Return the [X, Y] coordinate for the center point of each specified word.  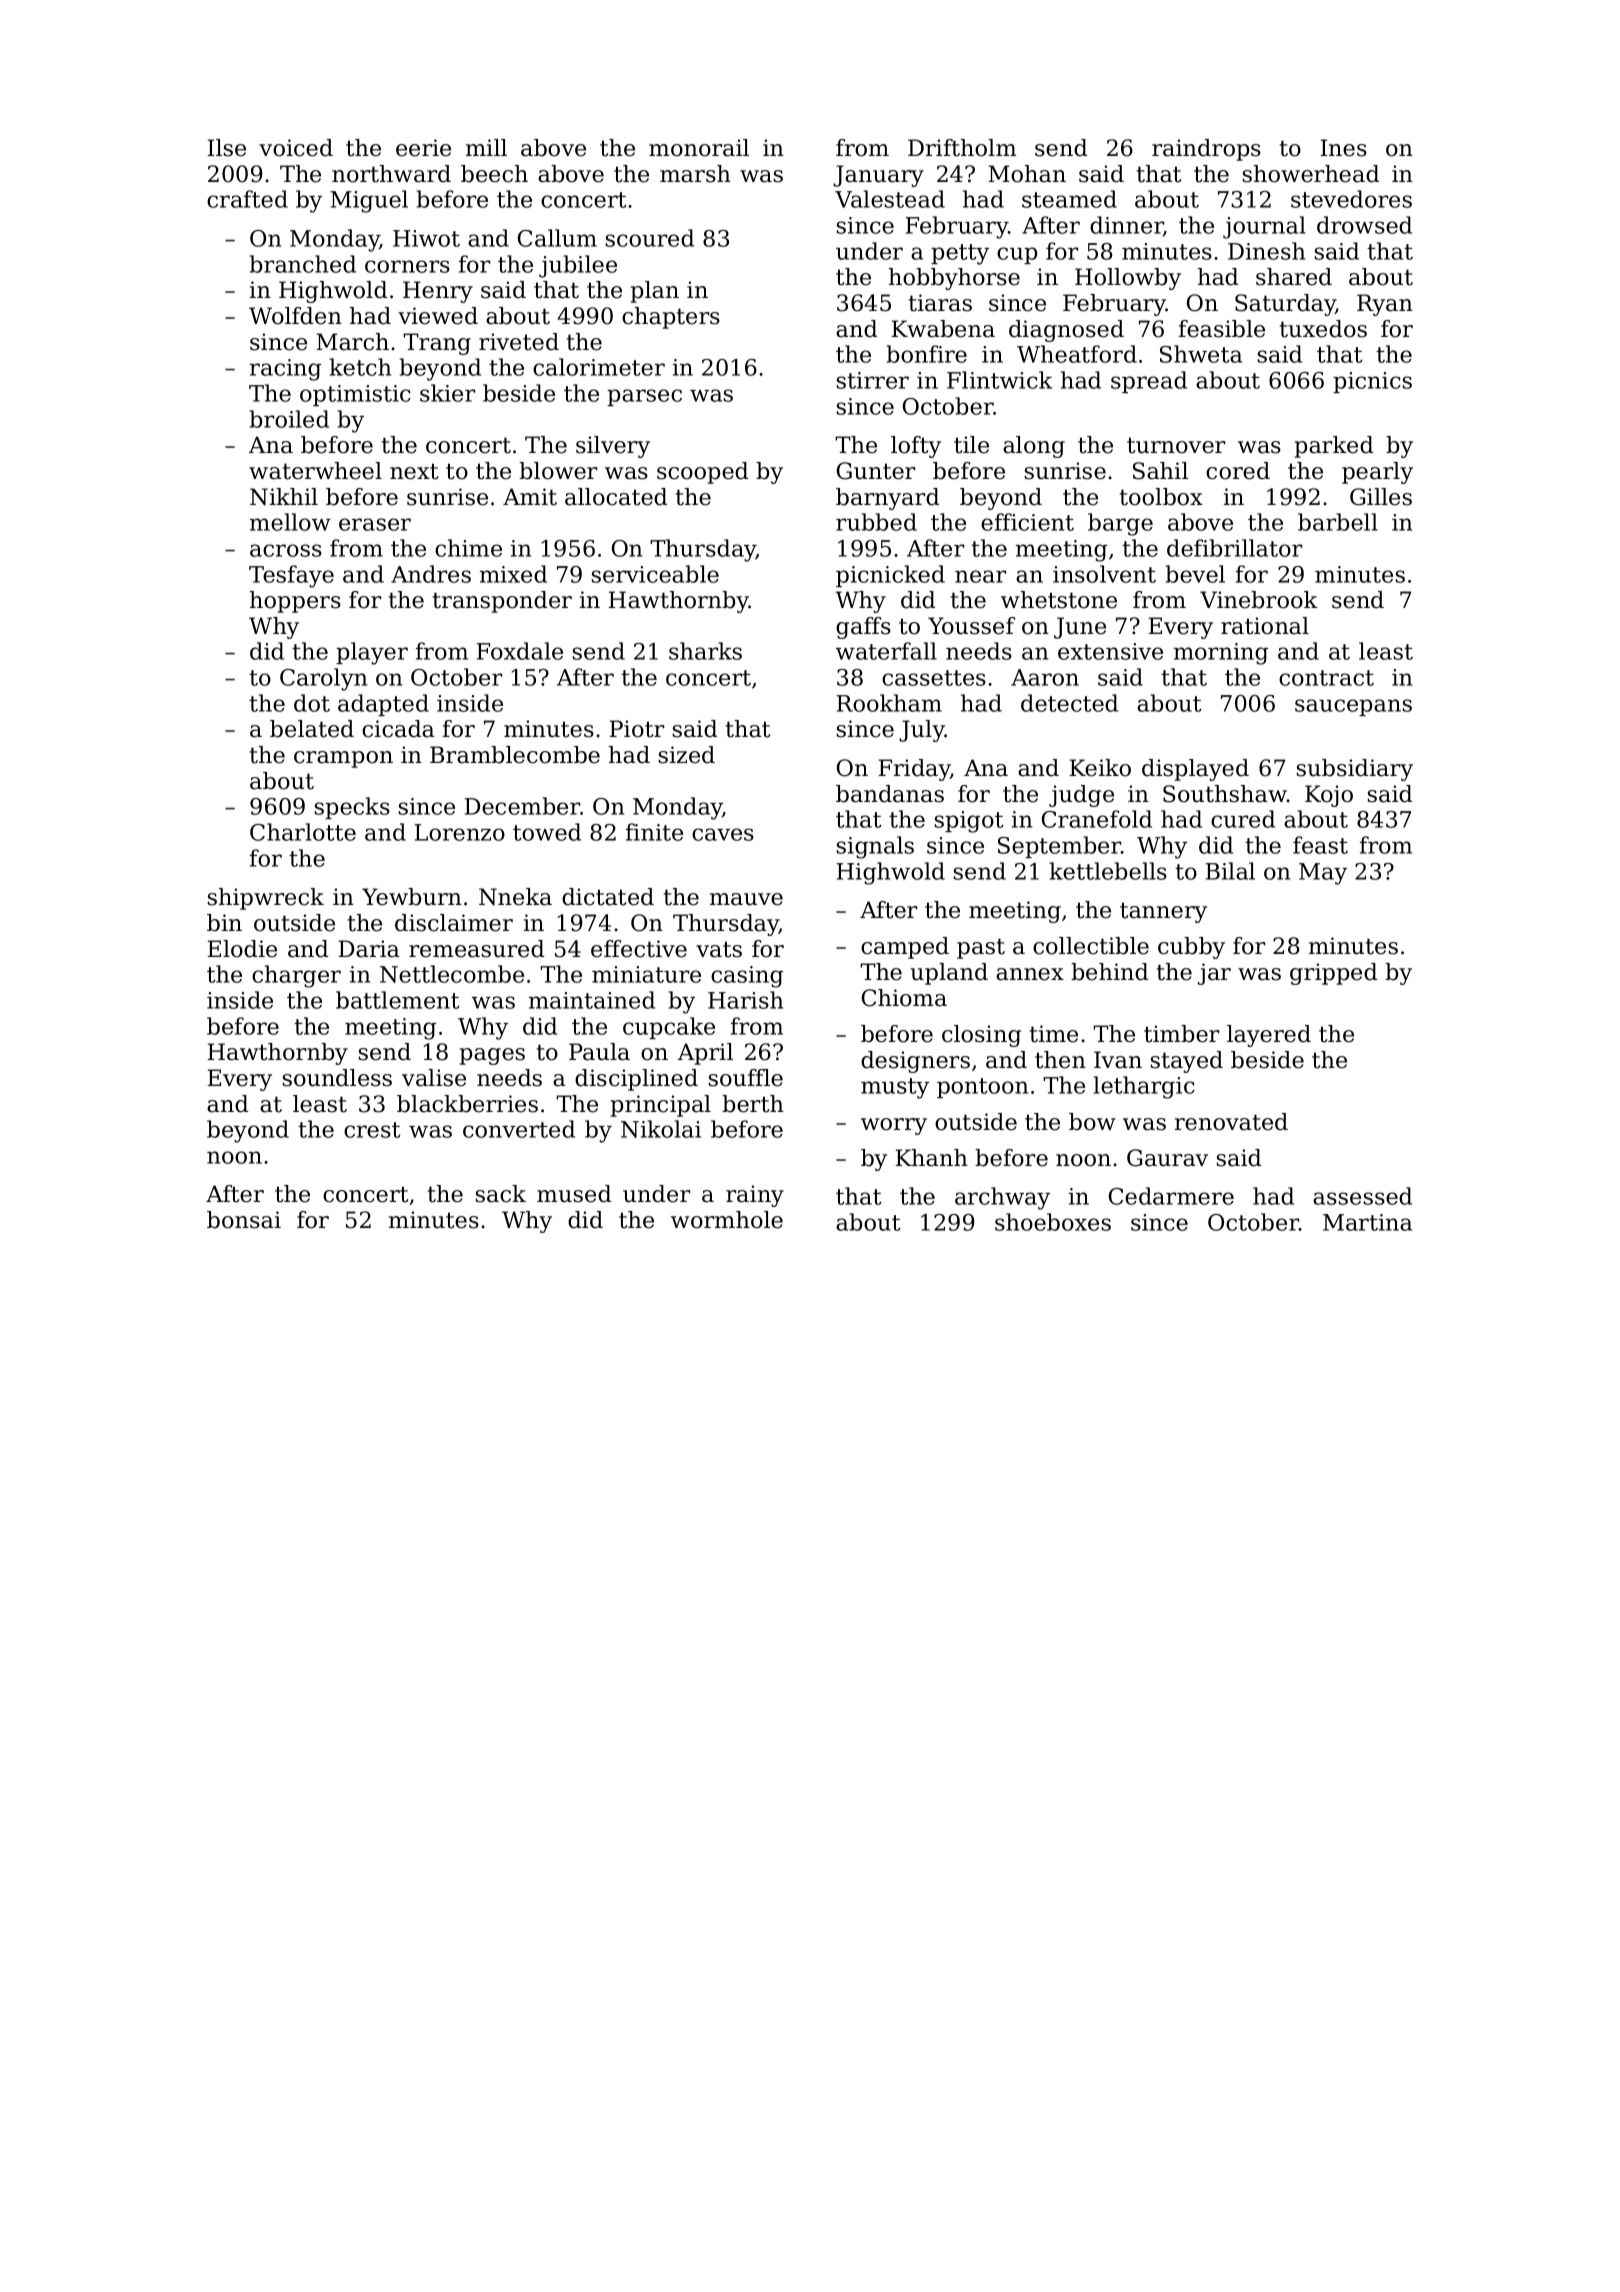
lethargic [1144, 1087]
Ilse [226, 148]
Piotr [636, 729]
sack [501, 1194]
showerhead [1311, 174]
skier [447, 393]
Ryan [1385, 305]
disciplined [636, 1080]
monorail [699, 148]
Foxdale [520, 651]
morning [1221, 654]
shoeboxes [1053, 1222]
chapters [671, 318]
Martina [1367, 1222]
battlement [397, 1000]
